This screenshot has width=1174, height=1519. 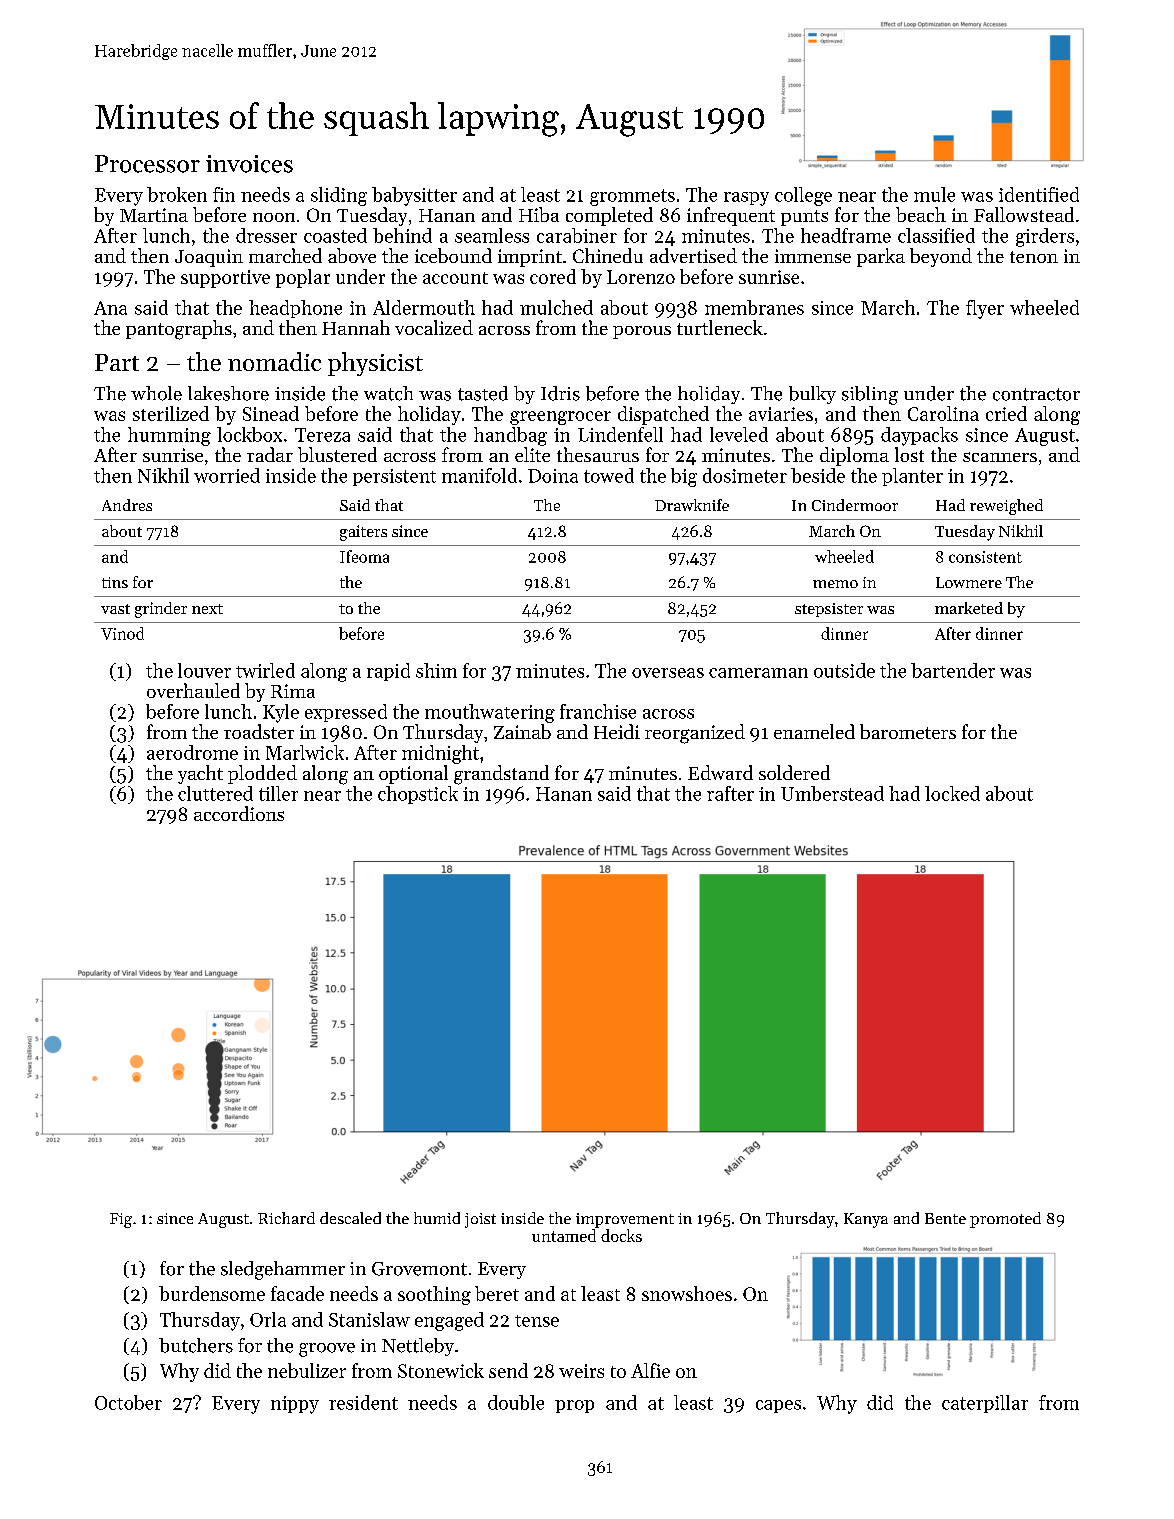 I want to click on sibling, so click(x=870, y=395).
